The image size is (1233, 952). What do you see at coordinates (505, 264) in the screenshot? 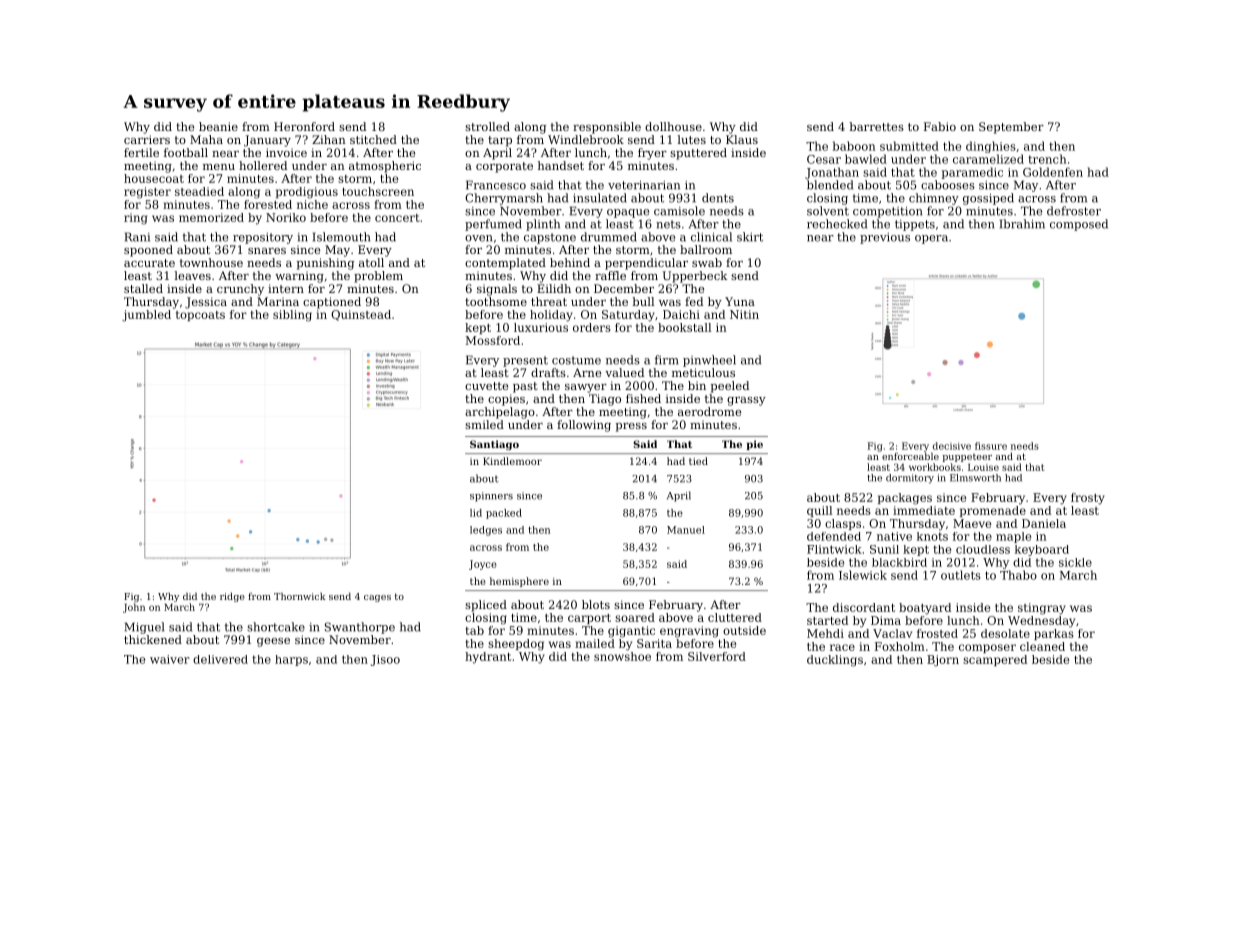
I see `contemplated` at bounding box center [505, 264].
